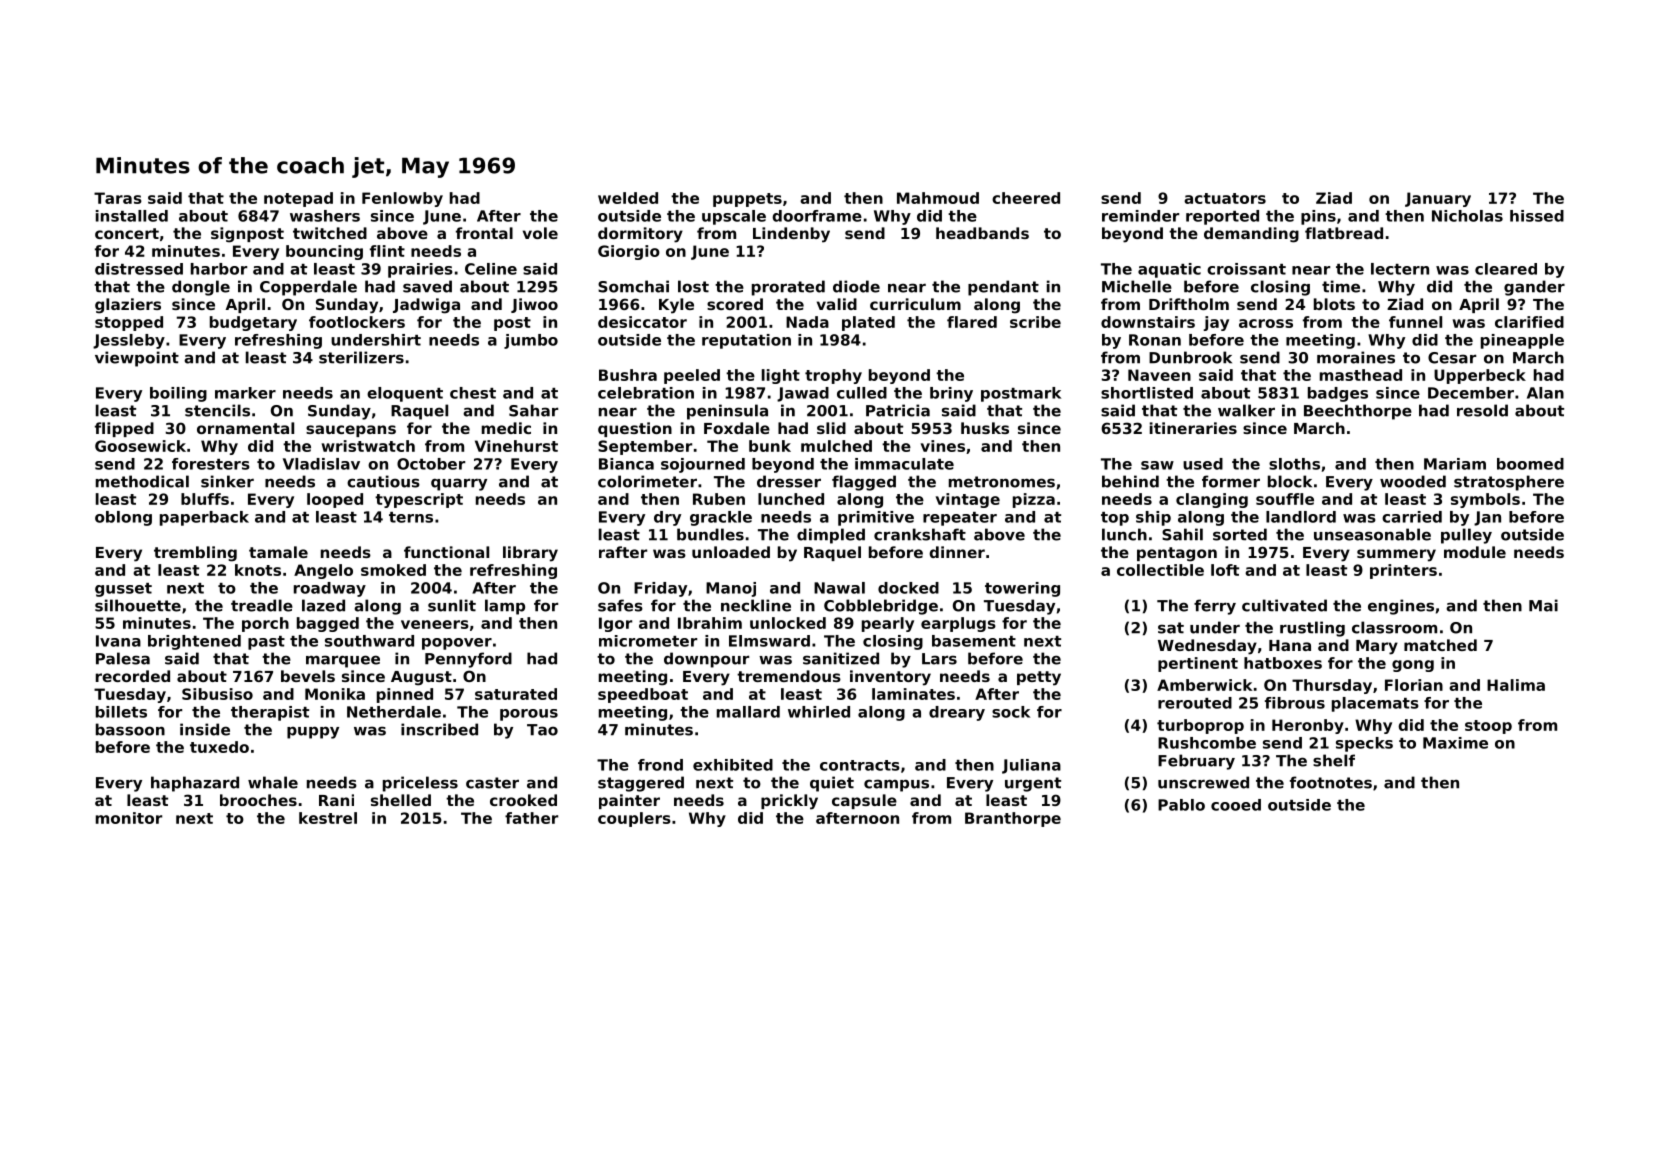 The width and height of the document is (1659, 1173). What do you see at coordinates (807, 322) in the document?
I see `Nada` at bounding box center [807, 322].
